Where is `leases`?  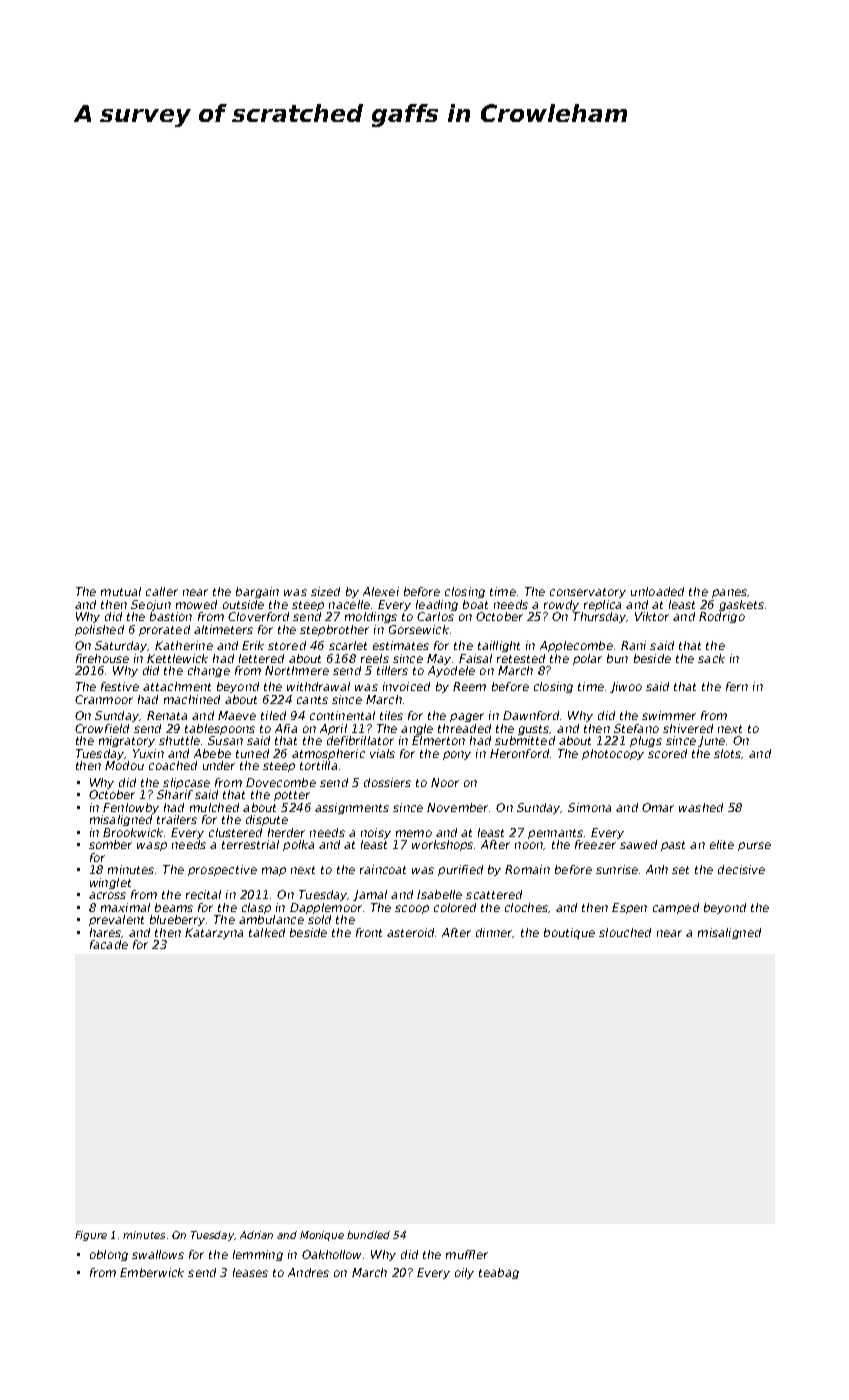
leases is located at coordinates (250, 1272).
